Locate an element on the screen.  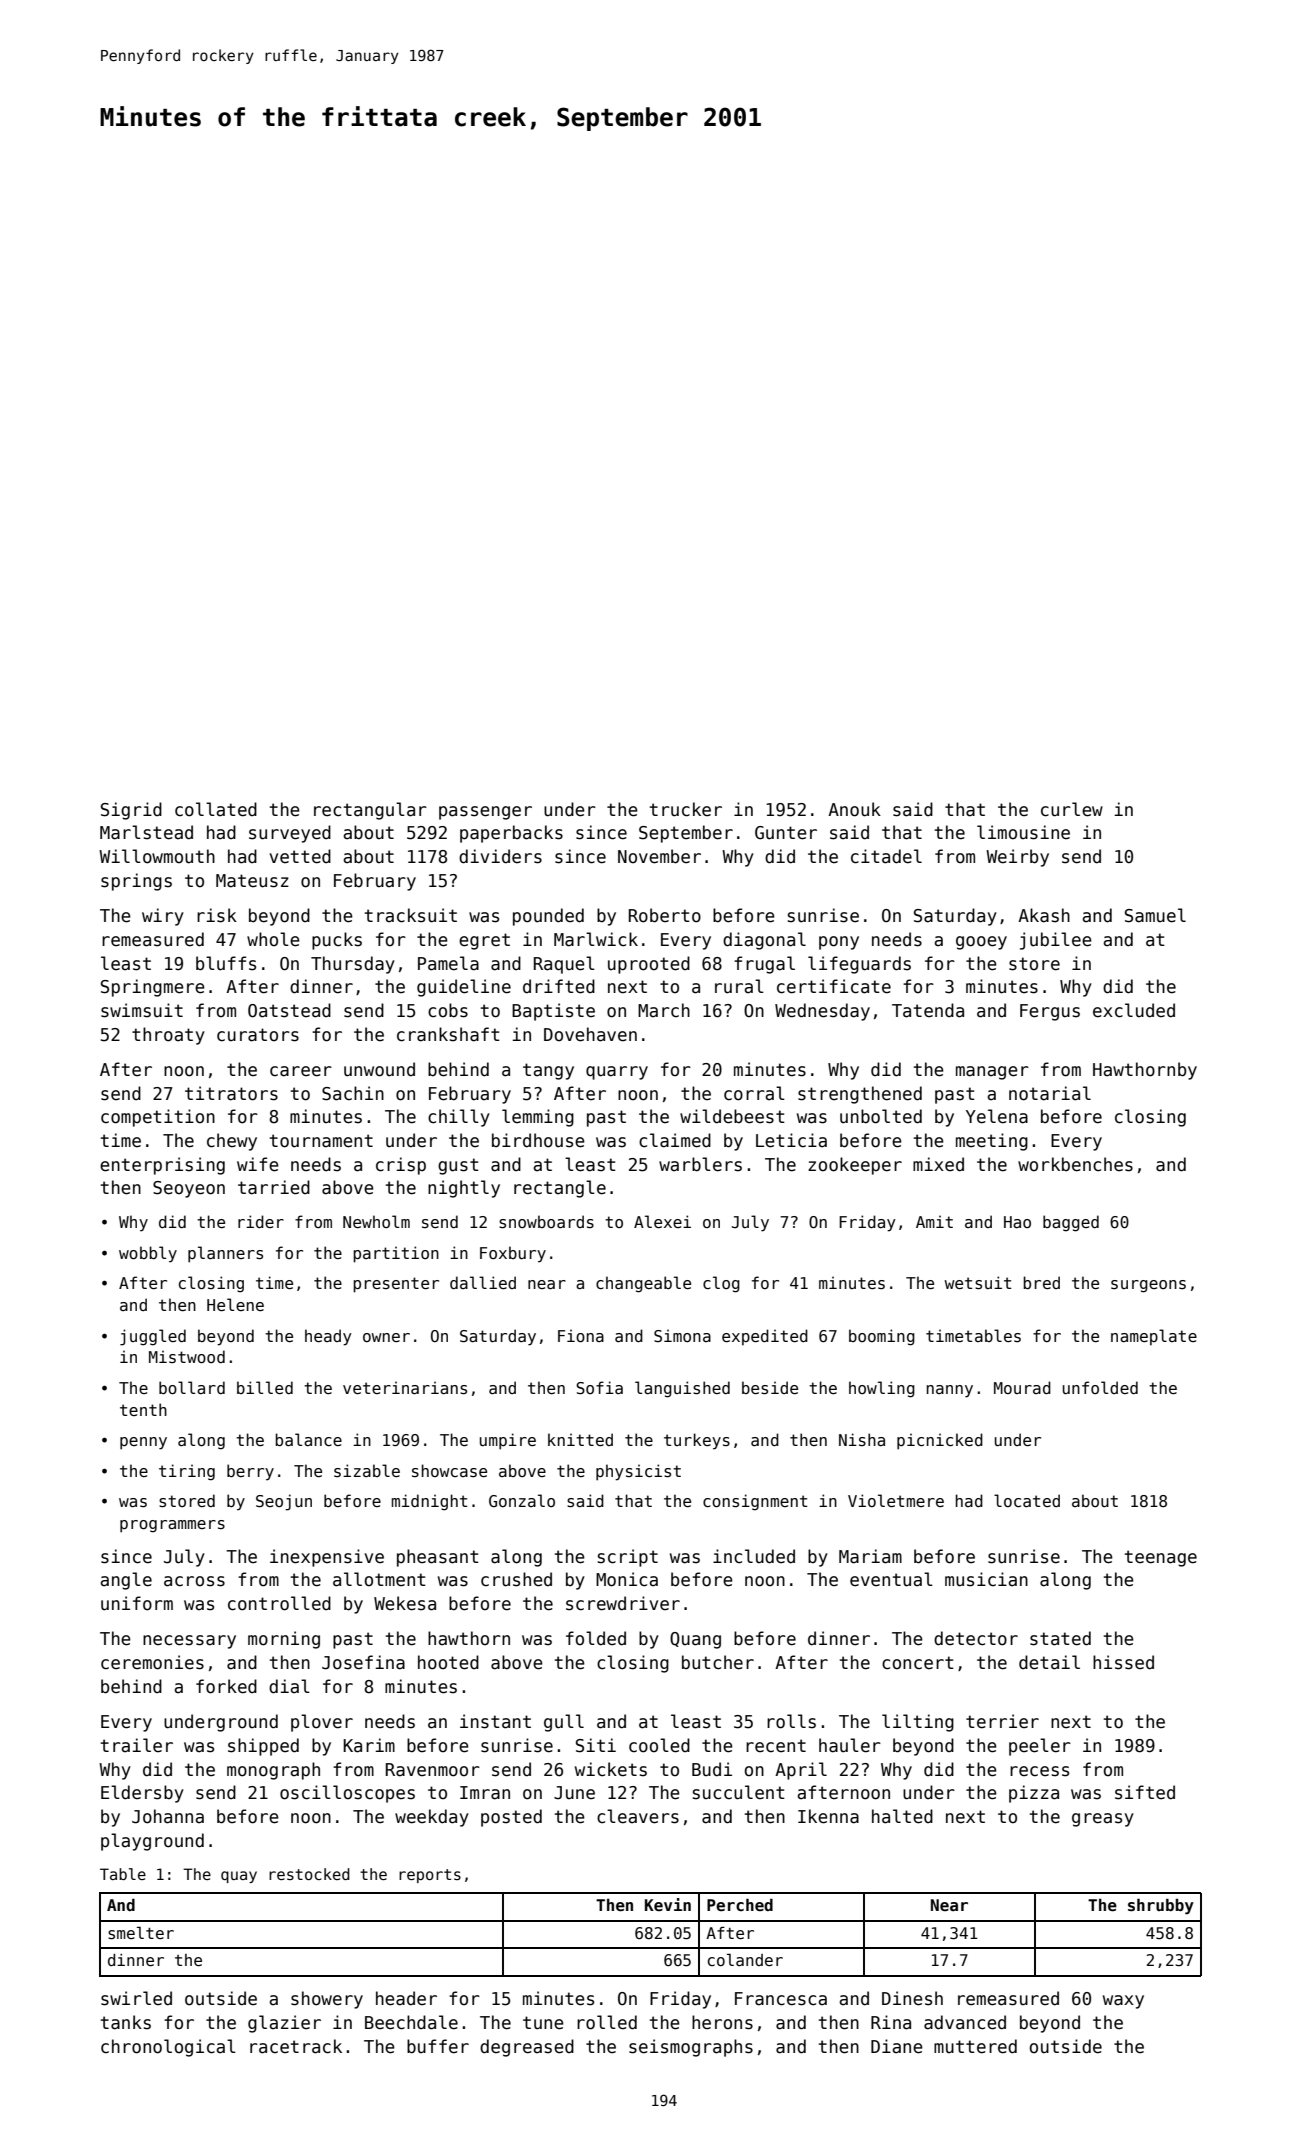
chronological is located at coordinates (168, 2048).
